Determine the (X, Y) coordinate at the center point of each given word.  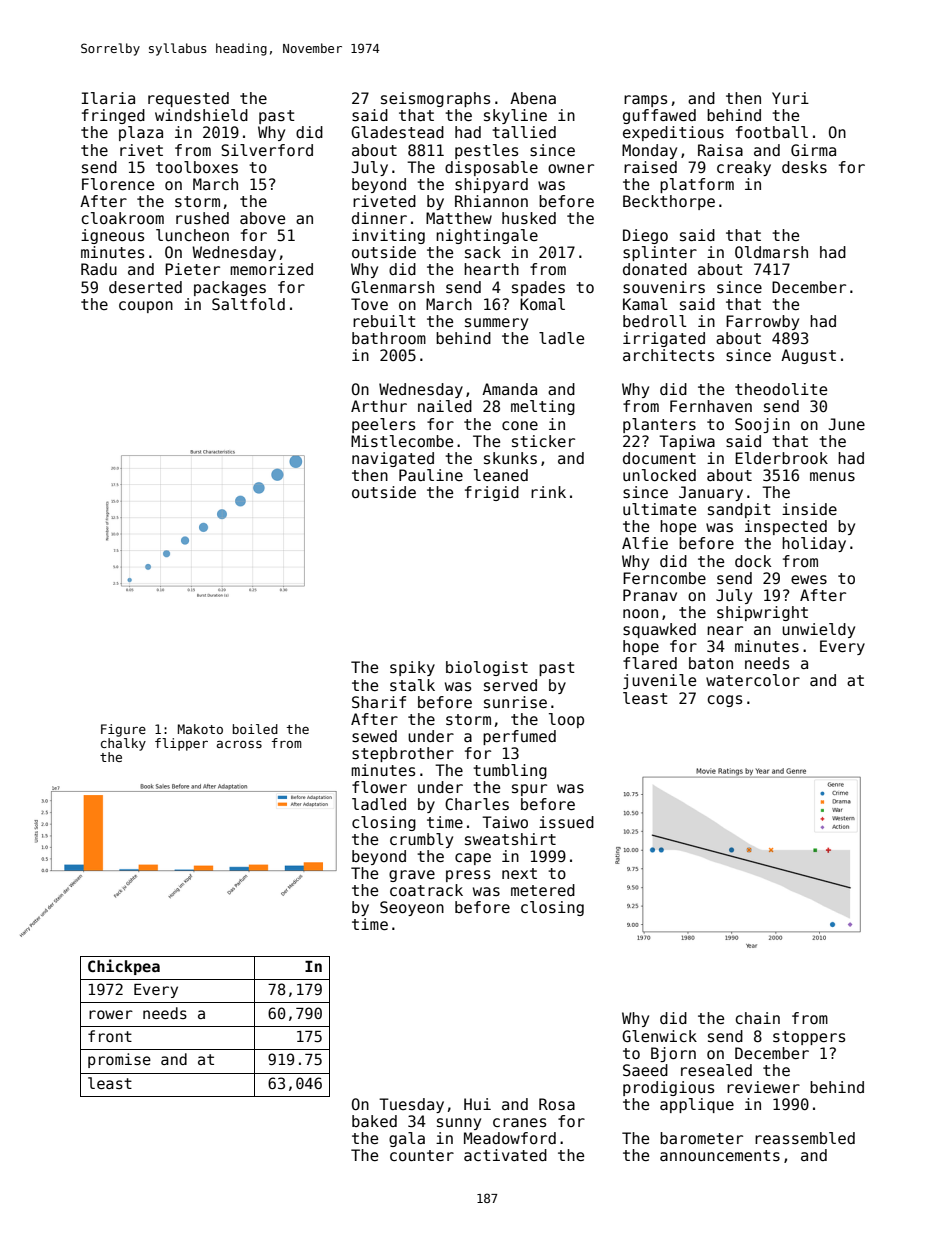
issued (566, 822)
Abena (533, 98)
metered (543, 890)
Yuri (790, 98)
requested (188, 99)
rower (111, 1014)
